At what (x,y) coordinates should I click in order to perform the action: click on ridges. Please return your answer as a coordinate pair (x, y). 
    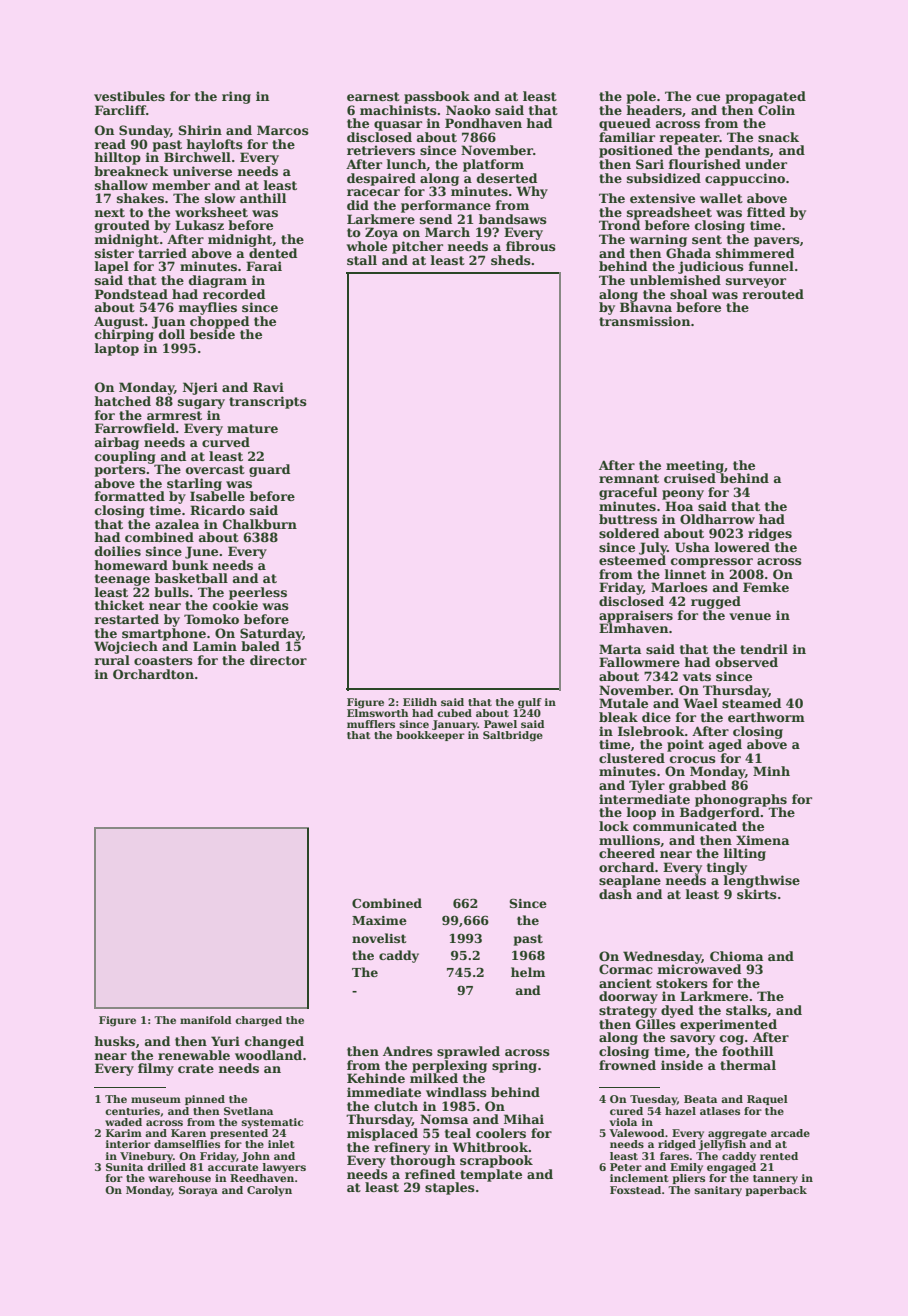
    Looking at the image, I should click on (770, 534).
